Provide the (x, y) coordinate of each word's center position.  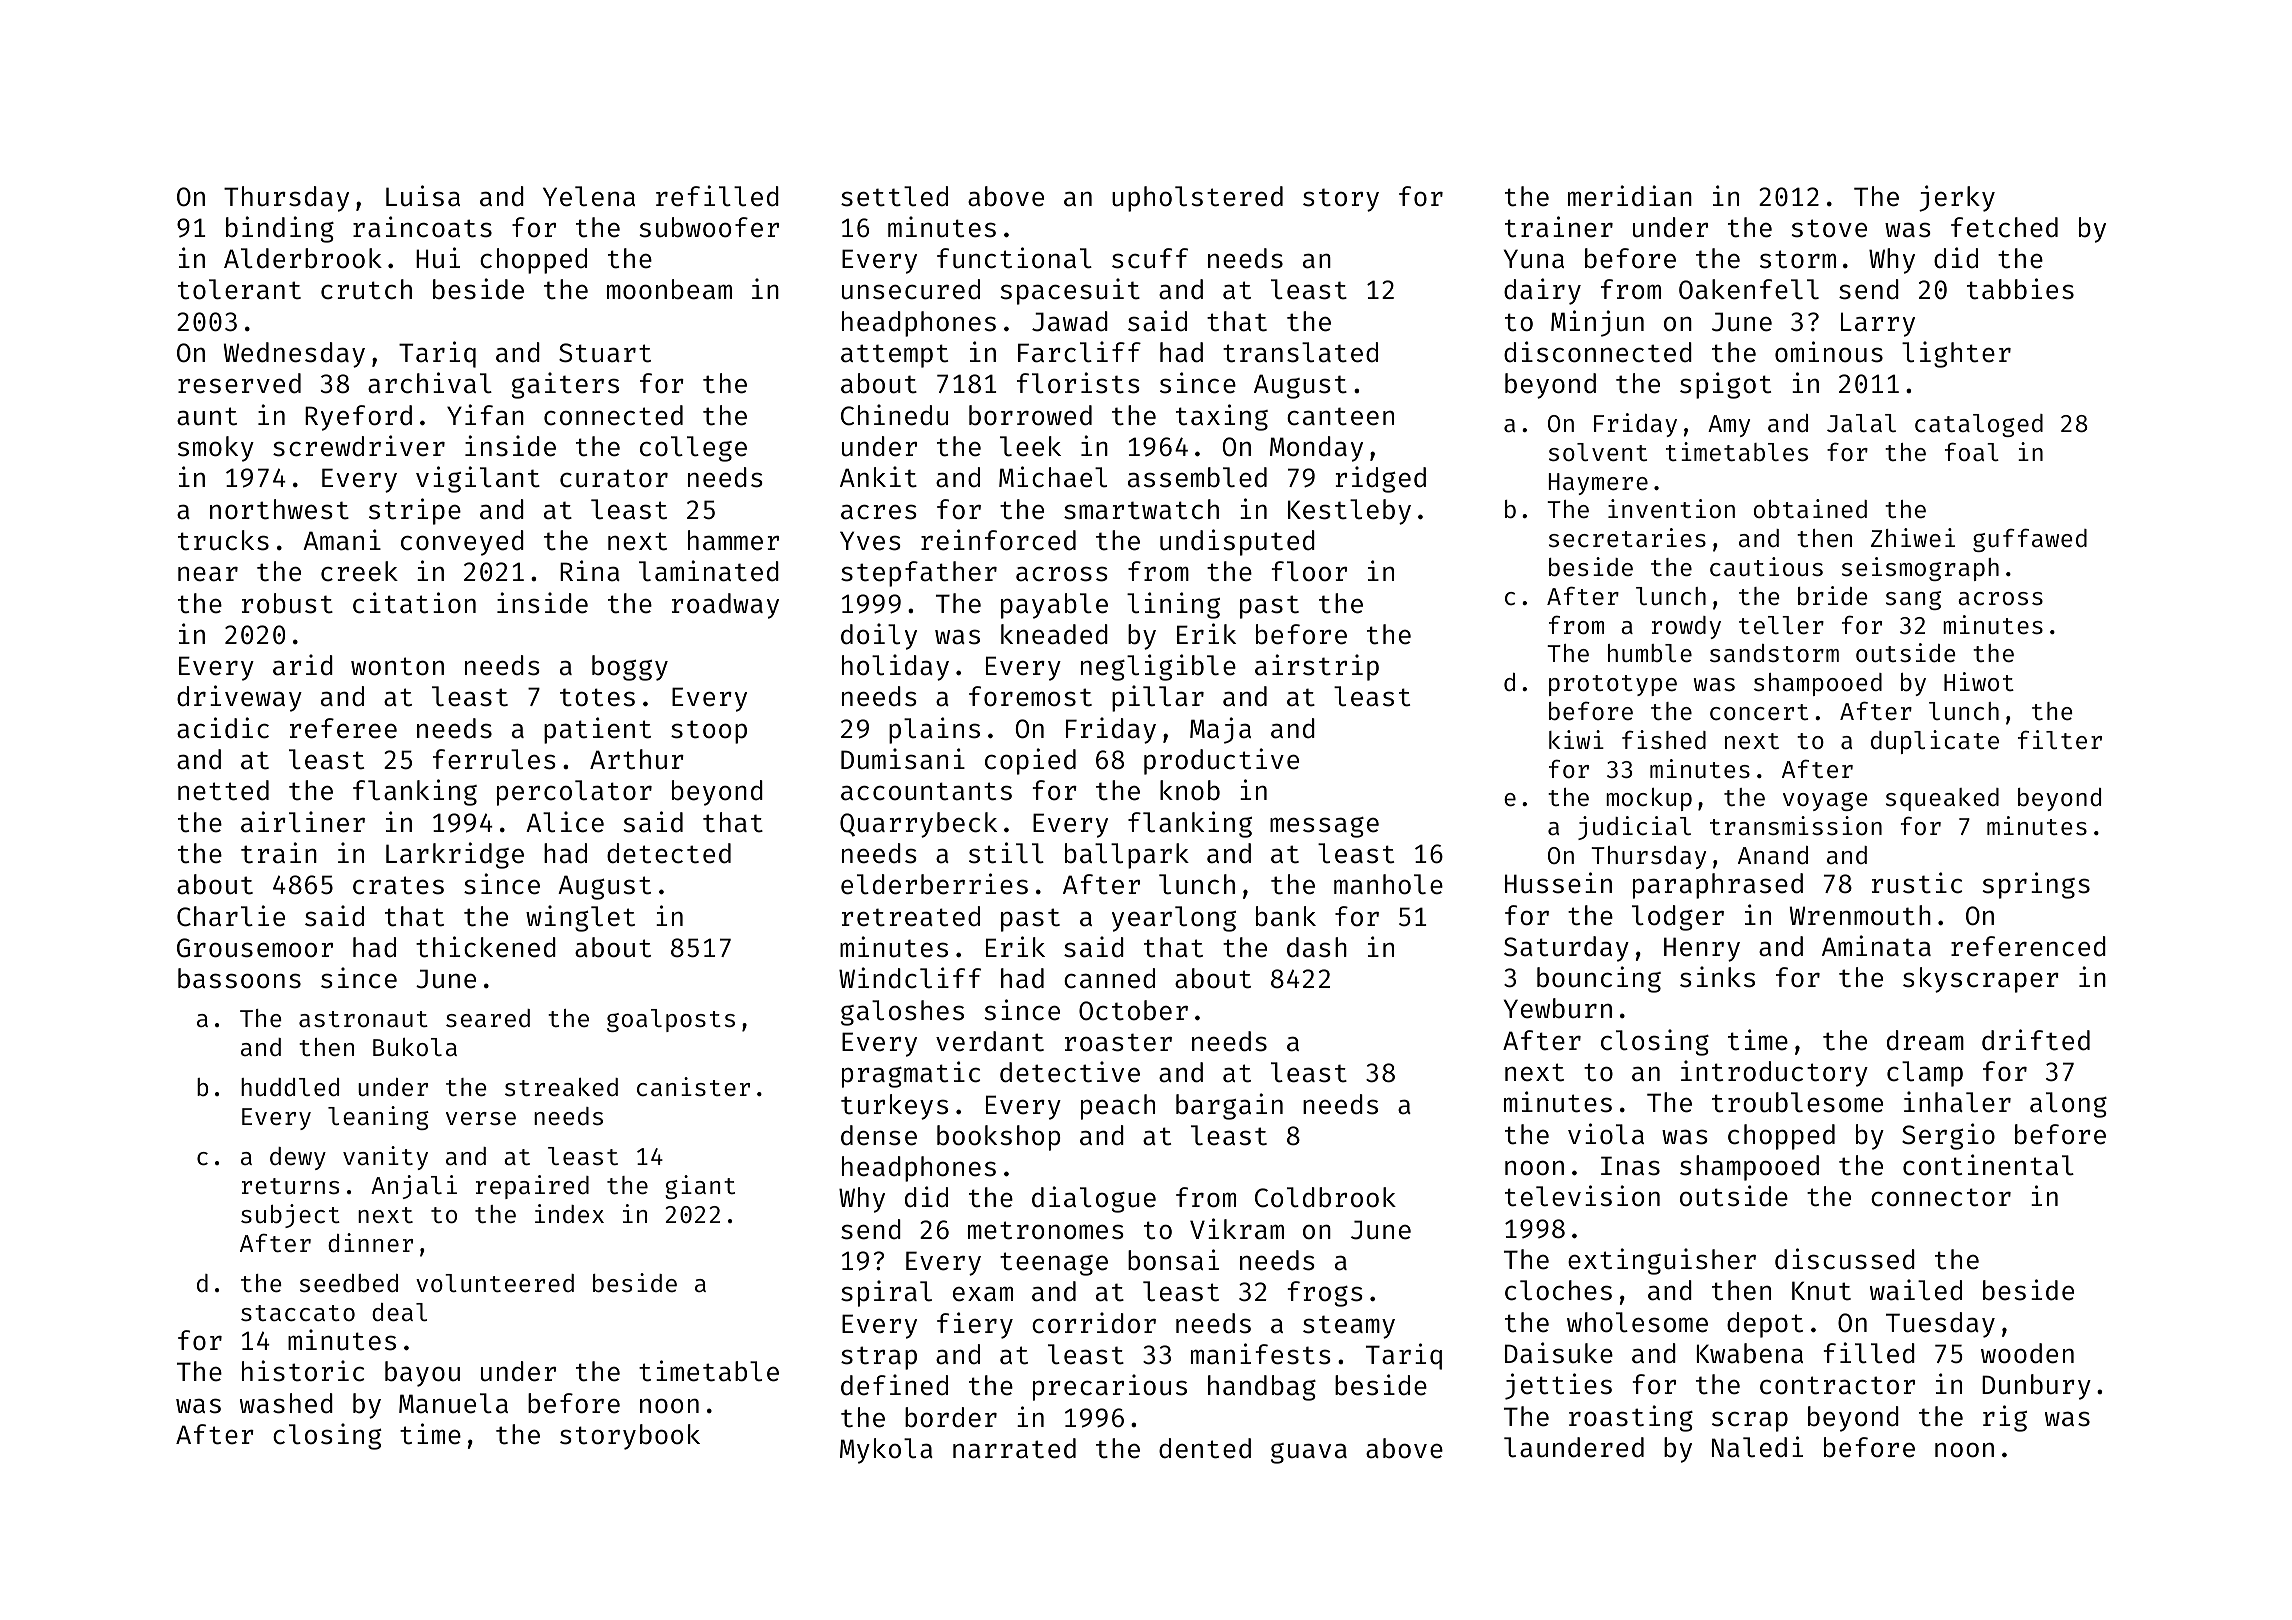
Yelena (589, 196)
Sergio (1948, 1136)
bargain (1229, 1106)
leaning (378, 1118)
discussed (1845, 1259)
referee (343, 728)
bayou (422, 1374)
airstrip (1317, 667)
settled (894, 196)
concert (1759, 712)
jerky (1957, 198)
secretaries (1627, 537)
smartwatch (1141, 509)
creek (359, 571)
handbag (1262, 1388)
